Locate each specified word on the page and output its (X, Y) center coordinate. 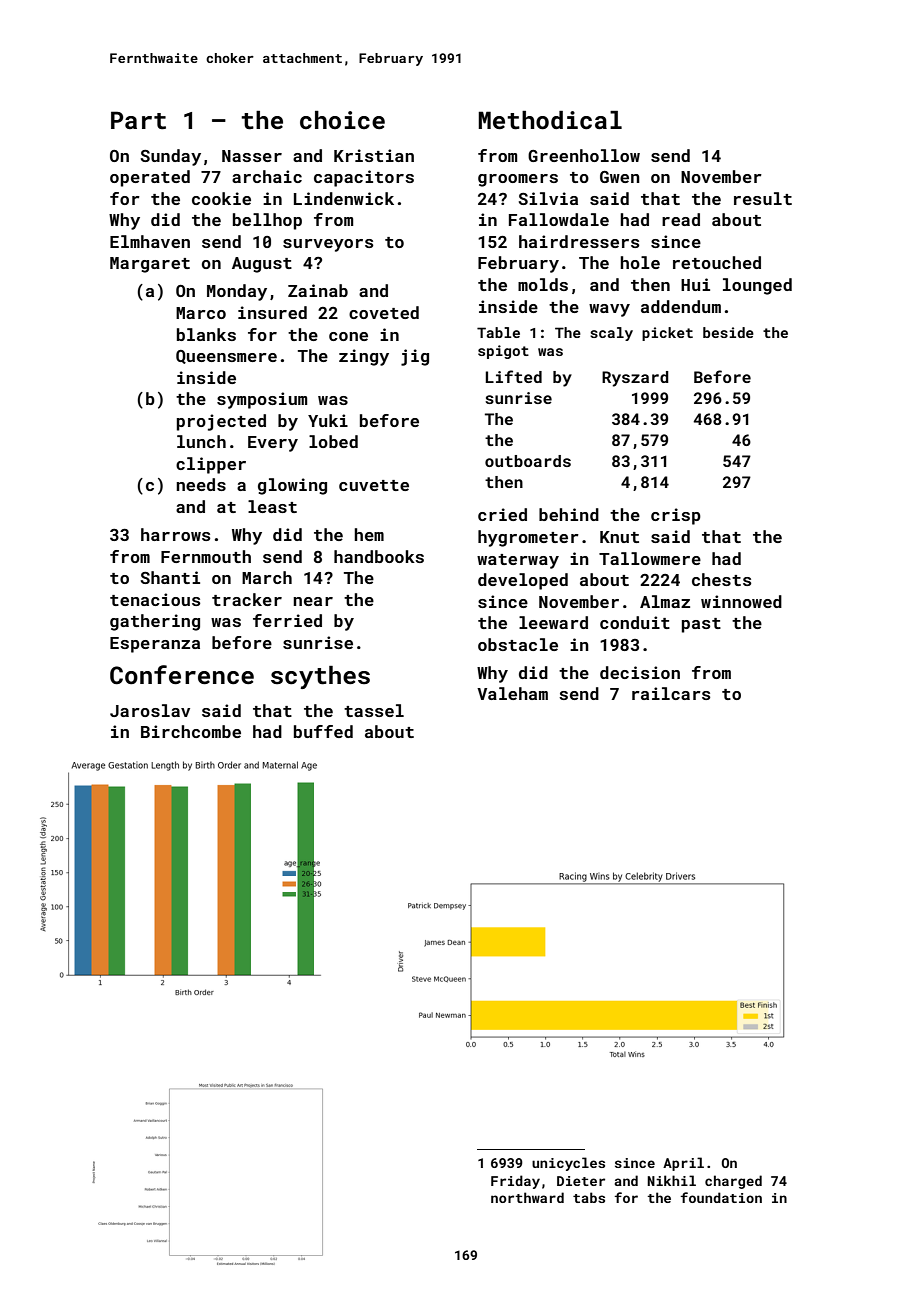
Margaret (150, 265)
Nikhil (671, 1180)
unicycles (568, 1164)
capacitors (364, 178)
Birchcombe (191, 731)
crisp (676, 516)
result (763, 198)
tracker (247, 599)
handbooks (379, 556)
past (701, 625)
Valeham (512, 693)
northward (527, 1197)
